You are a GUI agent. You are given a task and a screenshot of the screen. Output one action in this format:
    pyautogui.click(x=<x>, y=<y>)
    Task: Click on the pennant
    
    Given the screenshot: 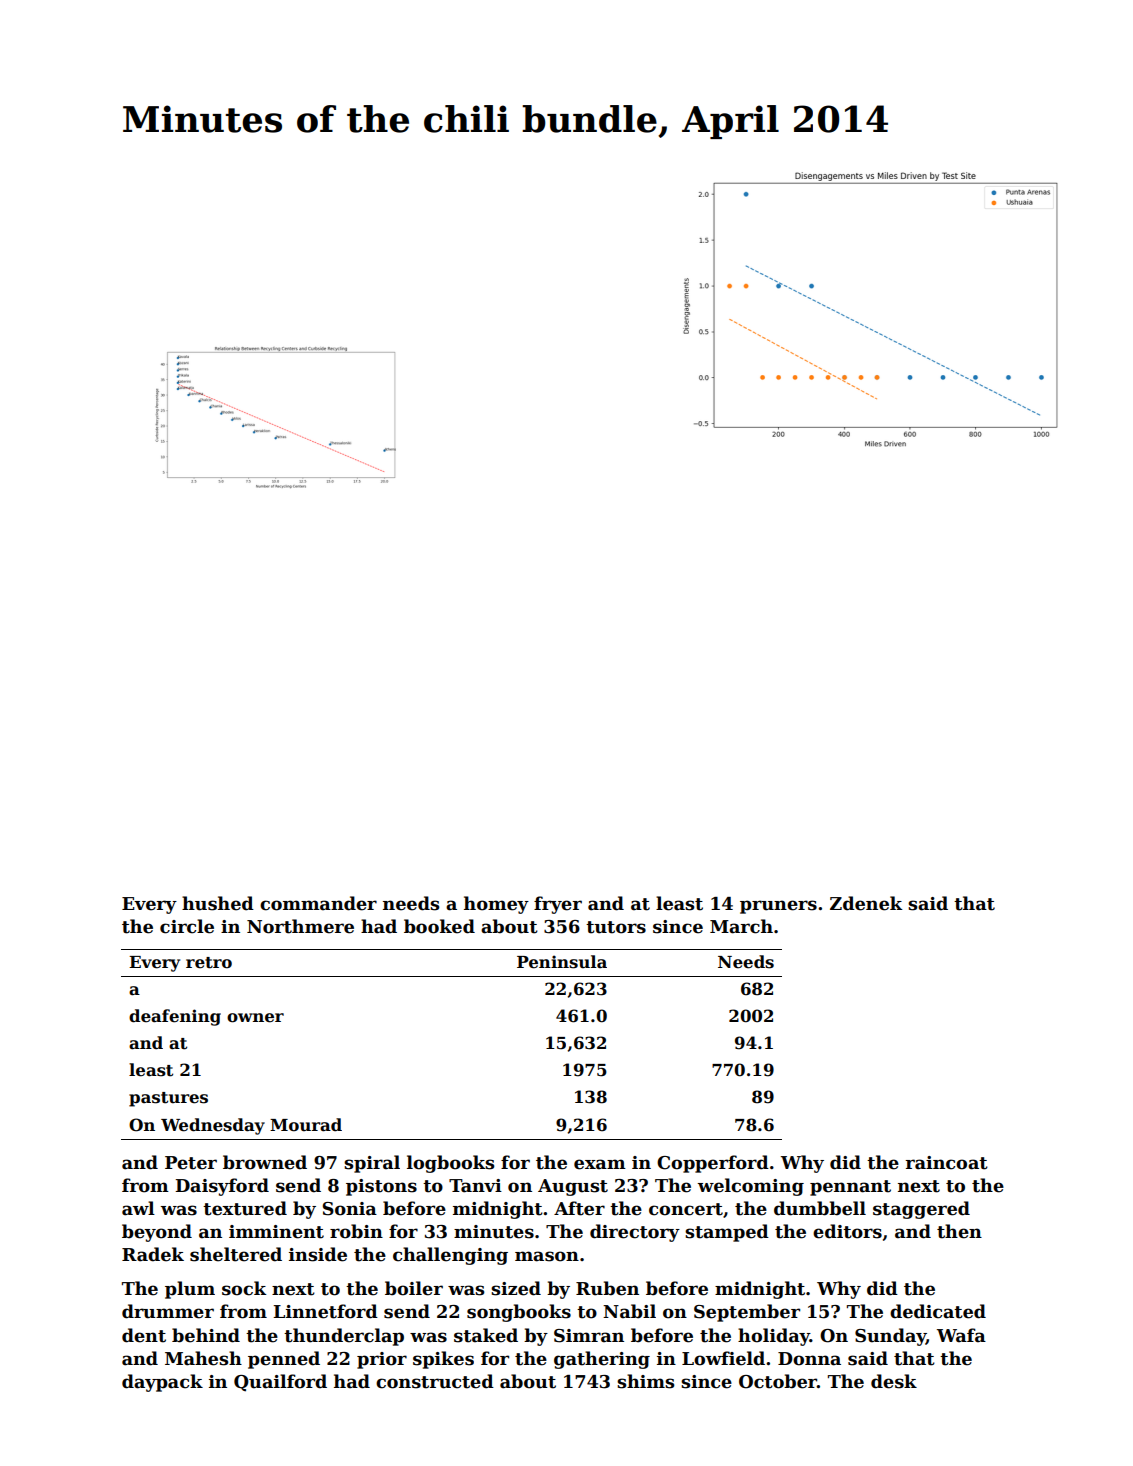 What is the action you would take?
    pyautogui.click(x=850, y=1188)
